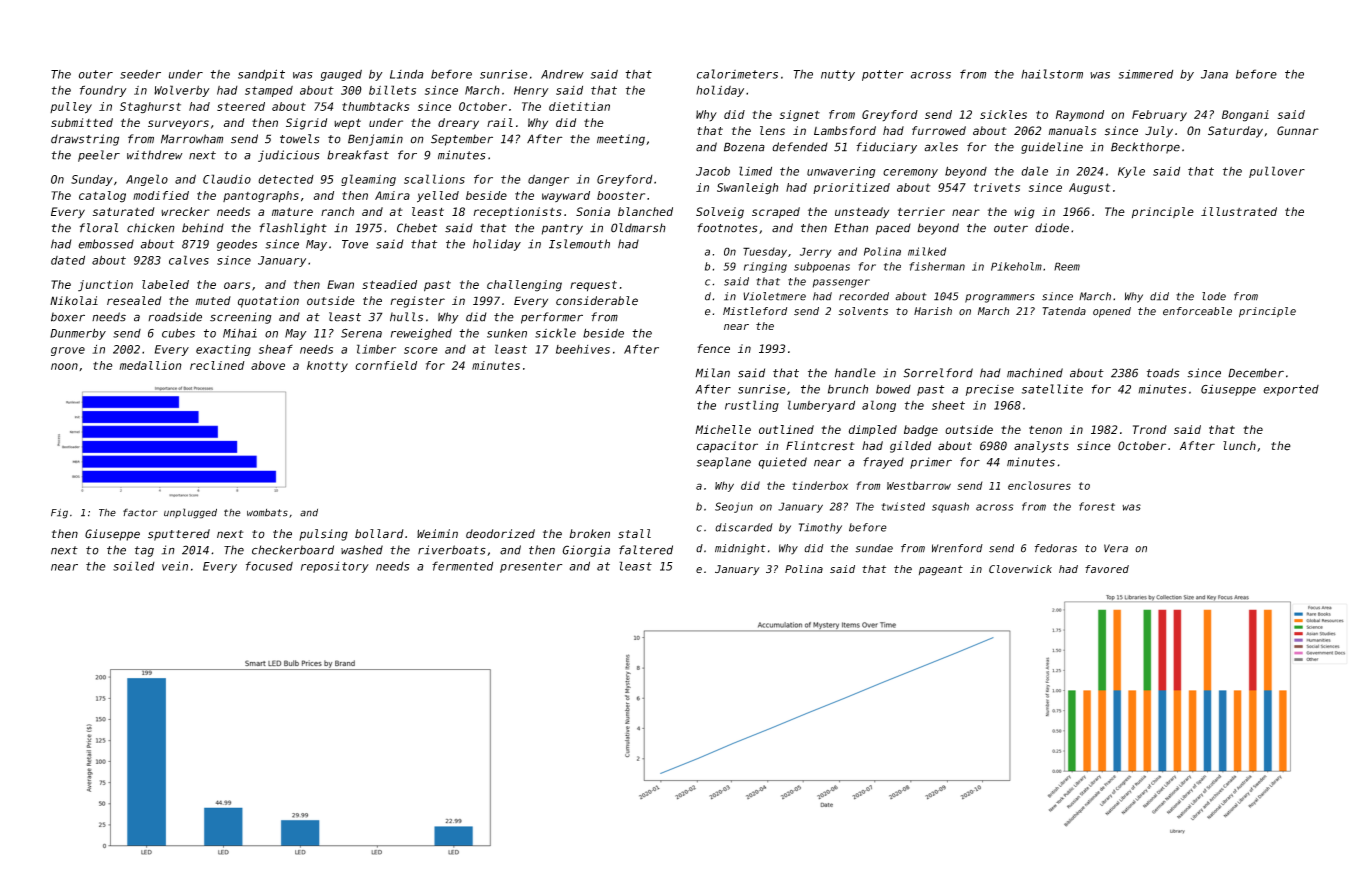  Describe the element at coordinates (740, 549) in the page. I see `midnight` at that location.
